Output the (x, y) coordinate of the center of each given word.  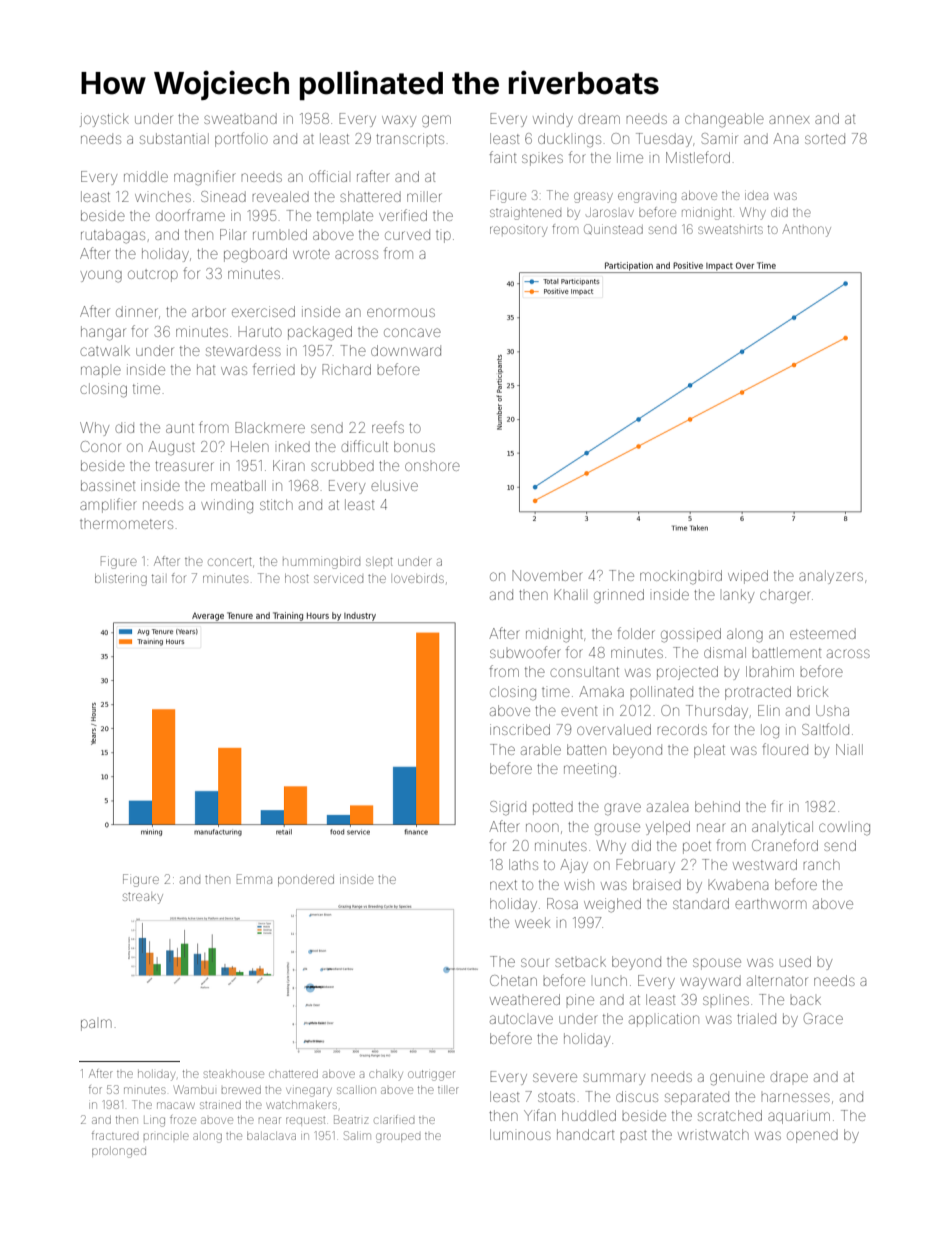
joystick (104, 120)
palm (96, 1025)
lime (630, 157)
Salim (357, 1135)
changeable (724, 120)
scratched (730, 1115)
